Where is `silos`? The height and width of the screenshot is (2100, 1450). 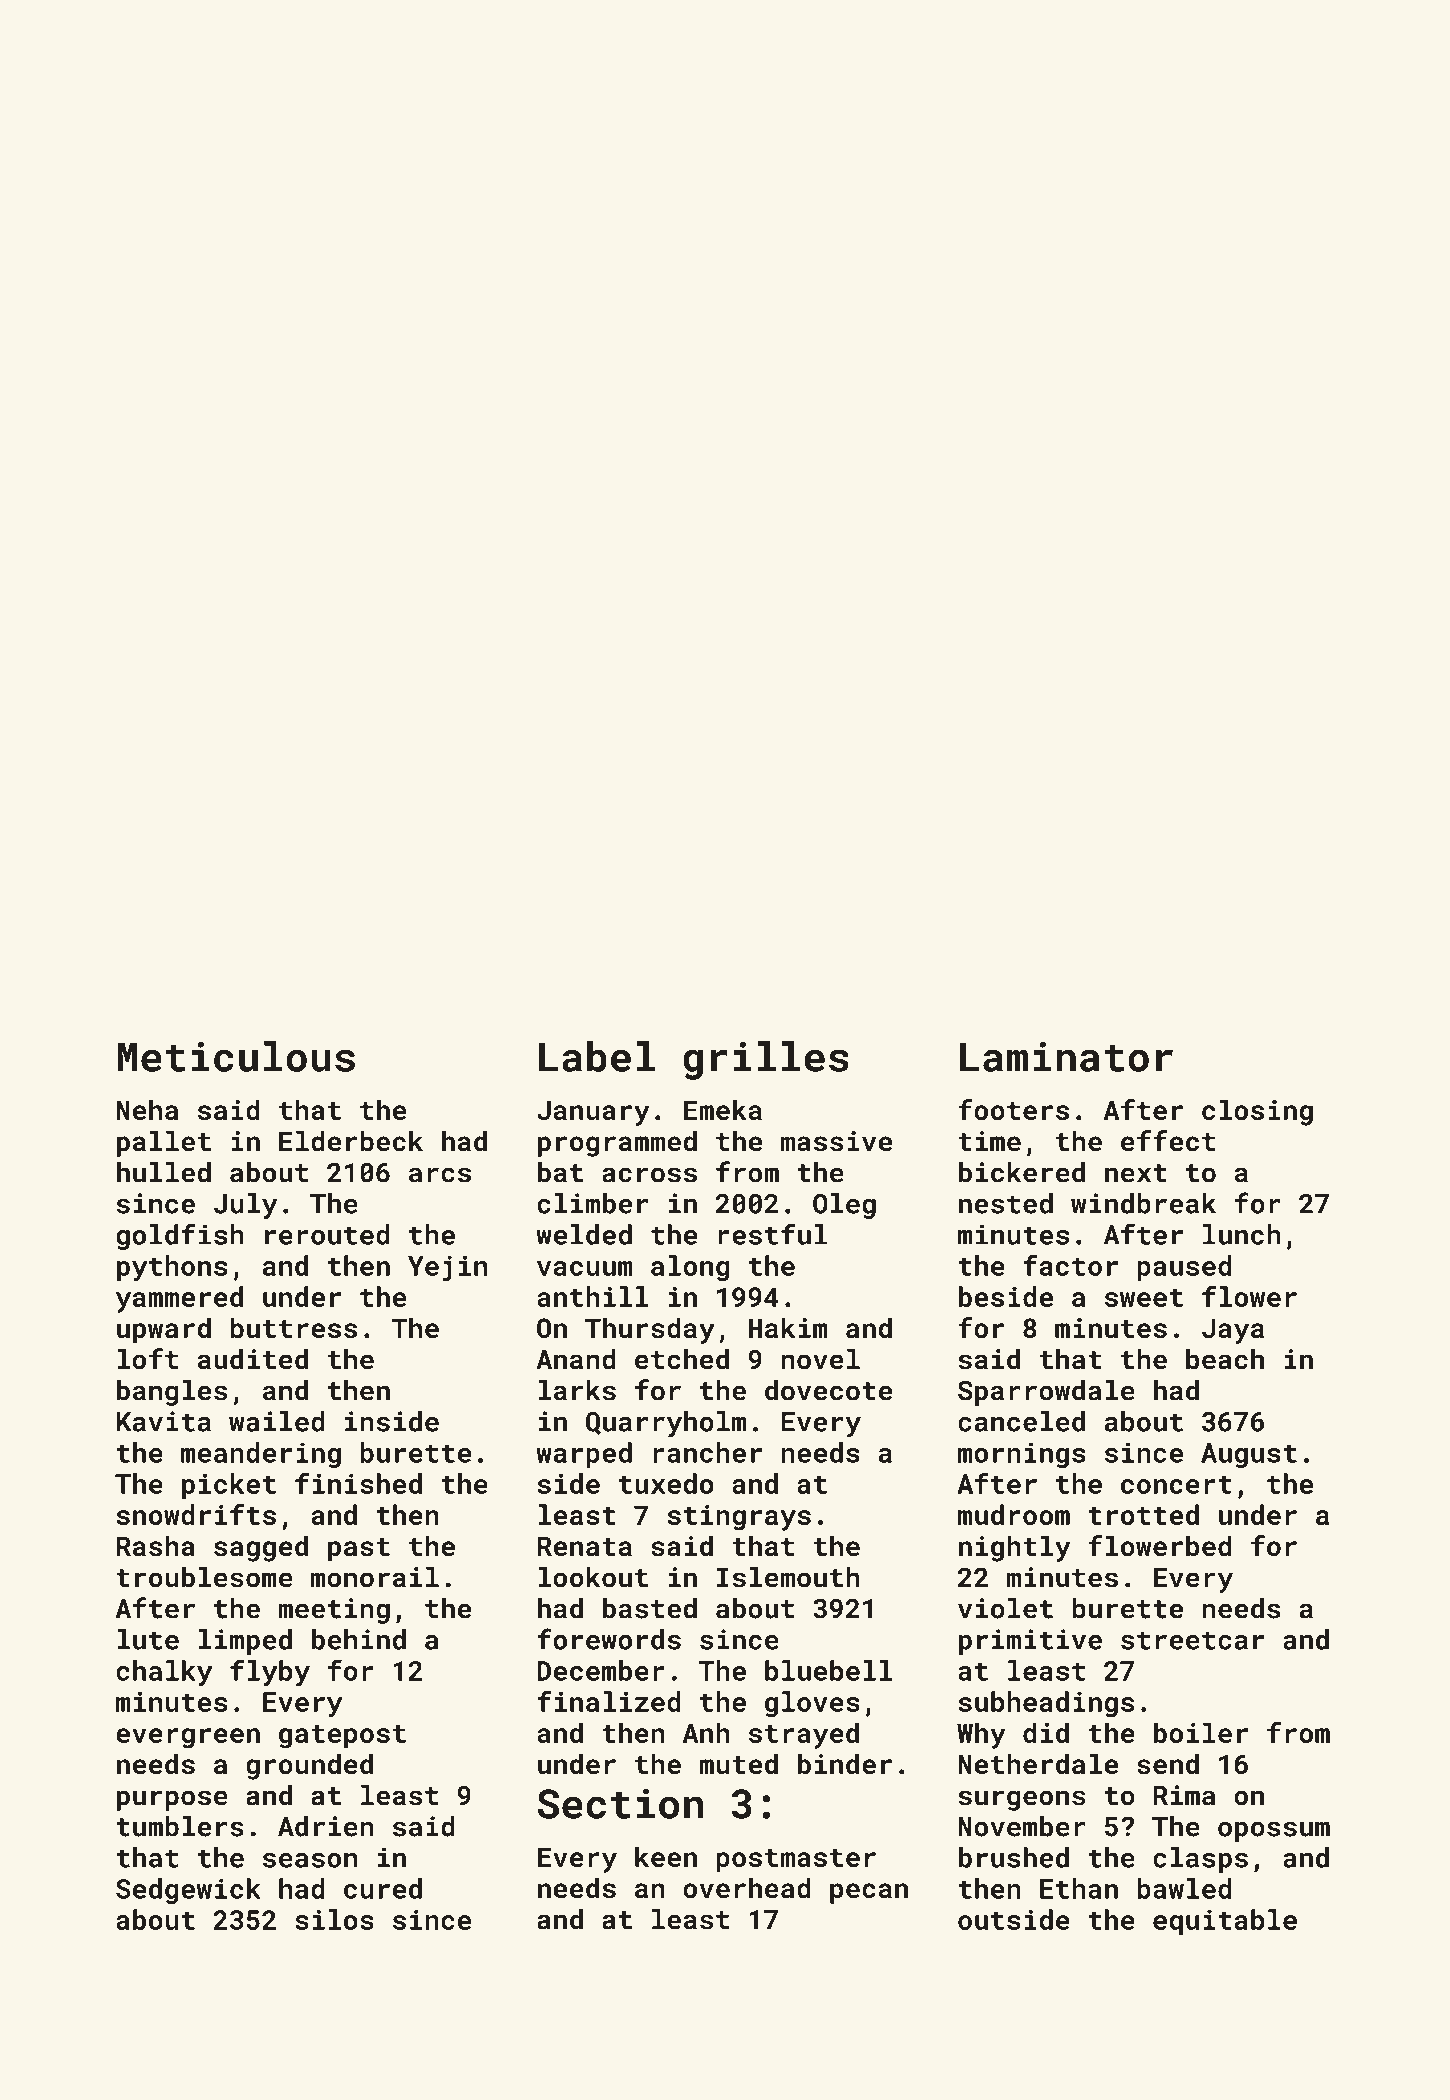
silos is located at coordinates (334, 1919).
